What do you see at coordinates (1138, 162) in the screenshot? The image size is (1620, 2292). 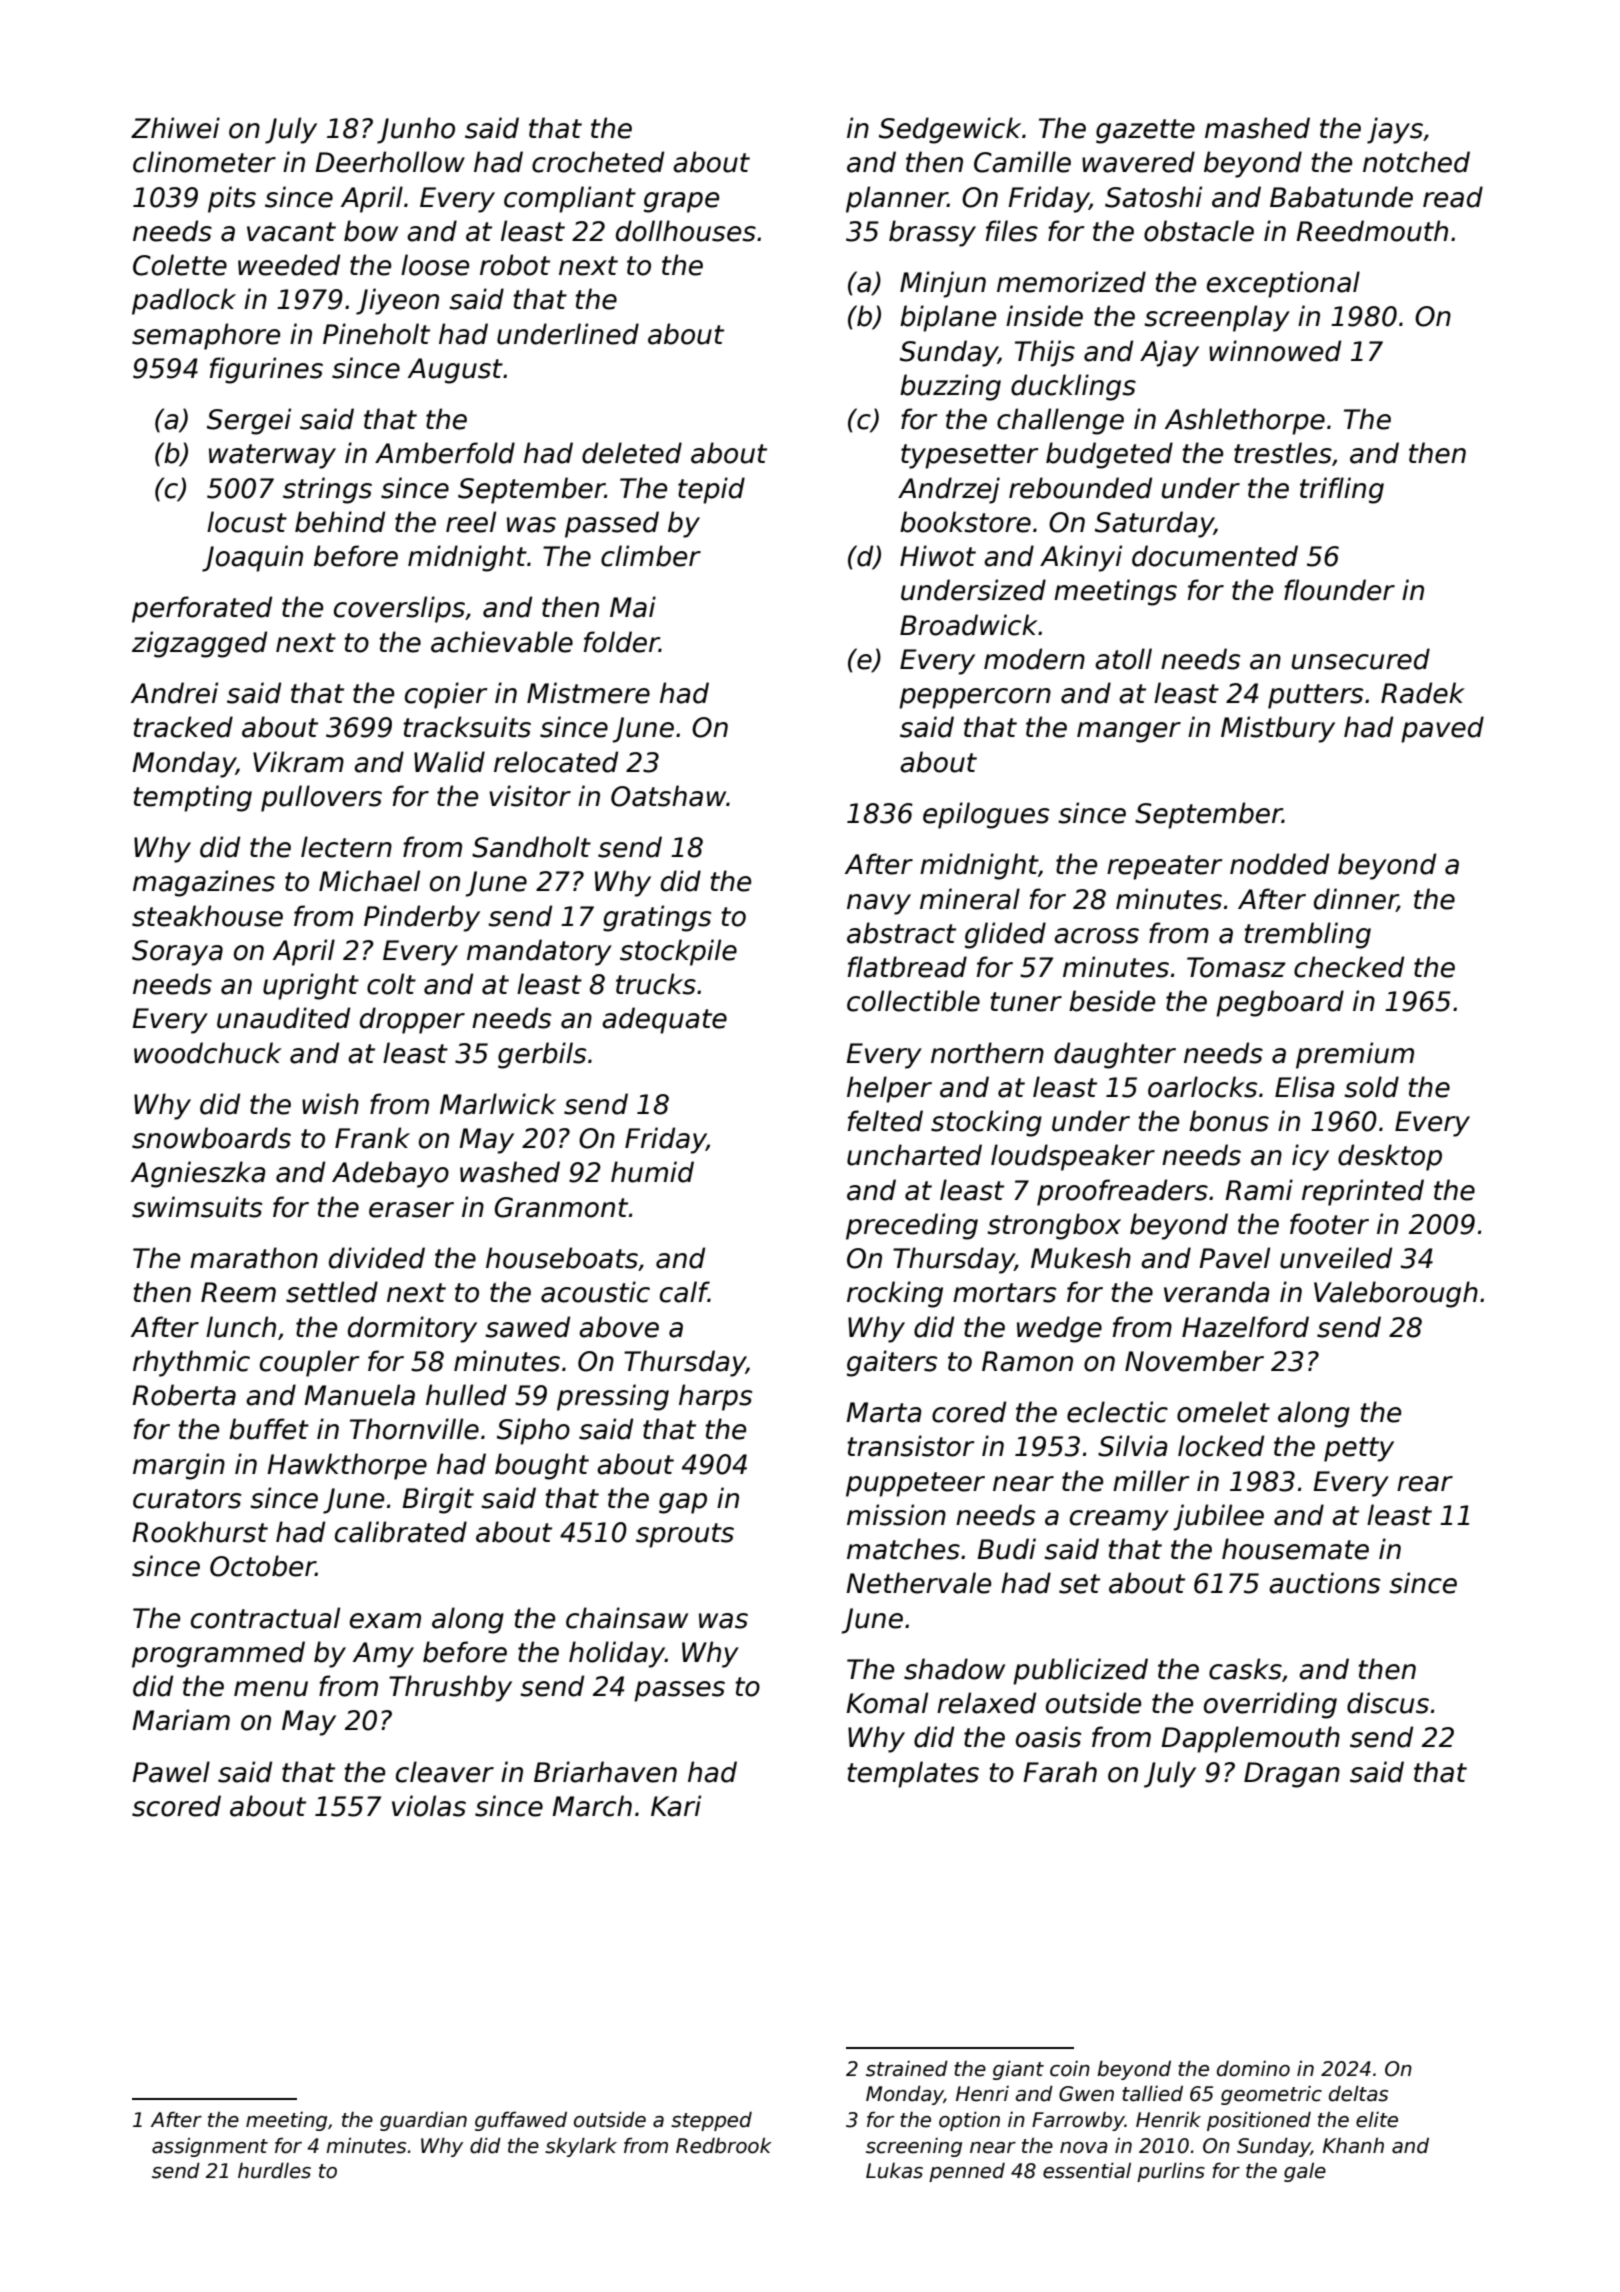 I see `wavered` at bounding box center [1138, 162].
